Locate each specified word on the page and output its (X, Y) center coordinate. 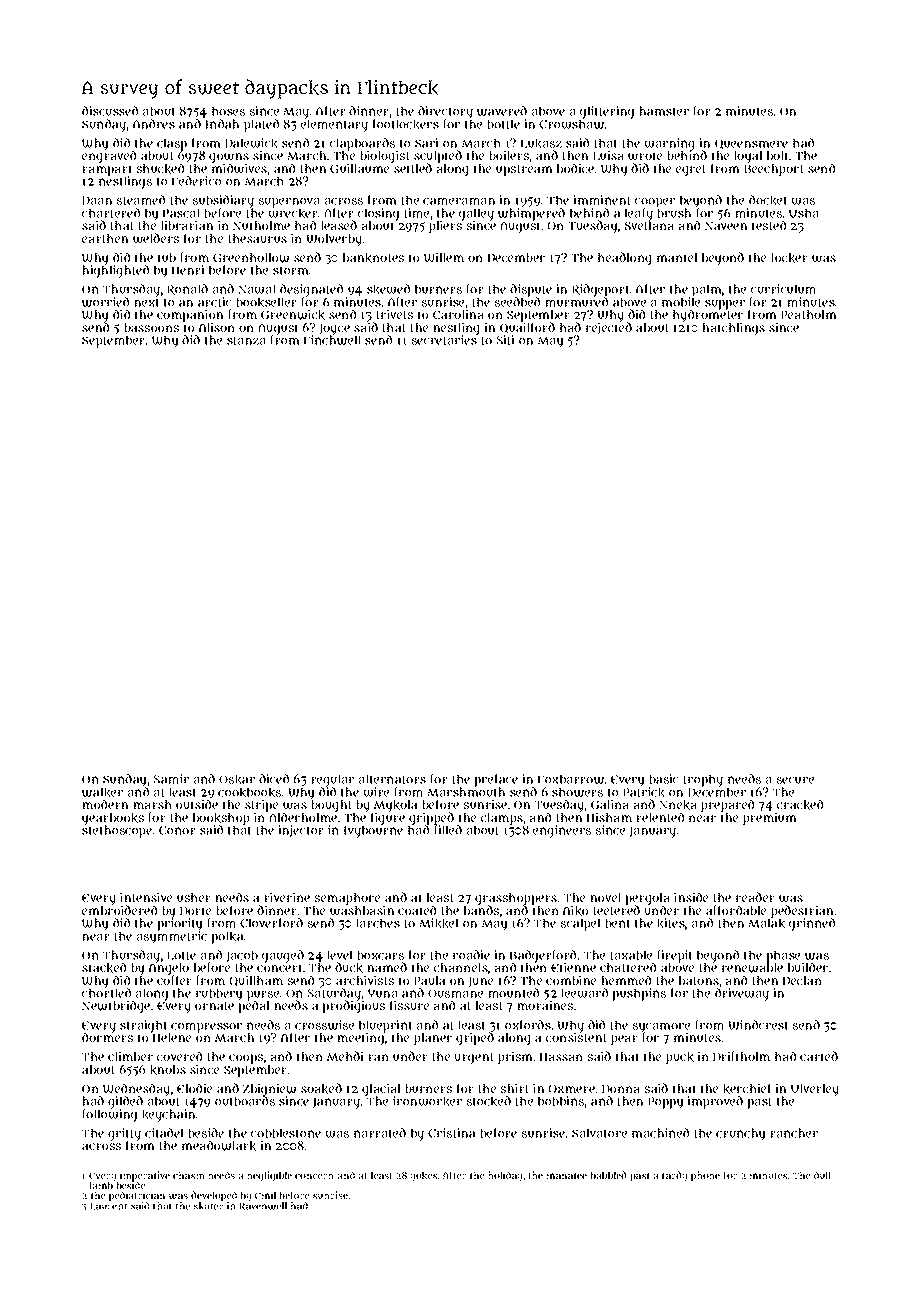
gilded (125, 1102)
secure (795, 780)
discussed (110, 111)
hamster (664, 111)
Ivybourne (373, 832)
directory (445, 112)
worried (105, 302)
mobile (681, 302)
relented (660, 817)
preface (496, 780)
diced (274, 779)
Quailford (527, 328)
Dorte (195, 911)
